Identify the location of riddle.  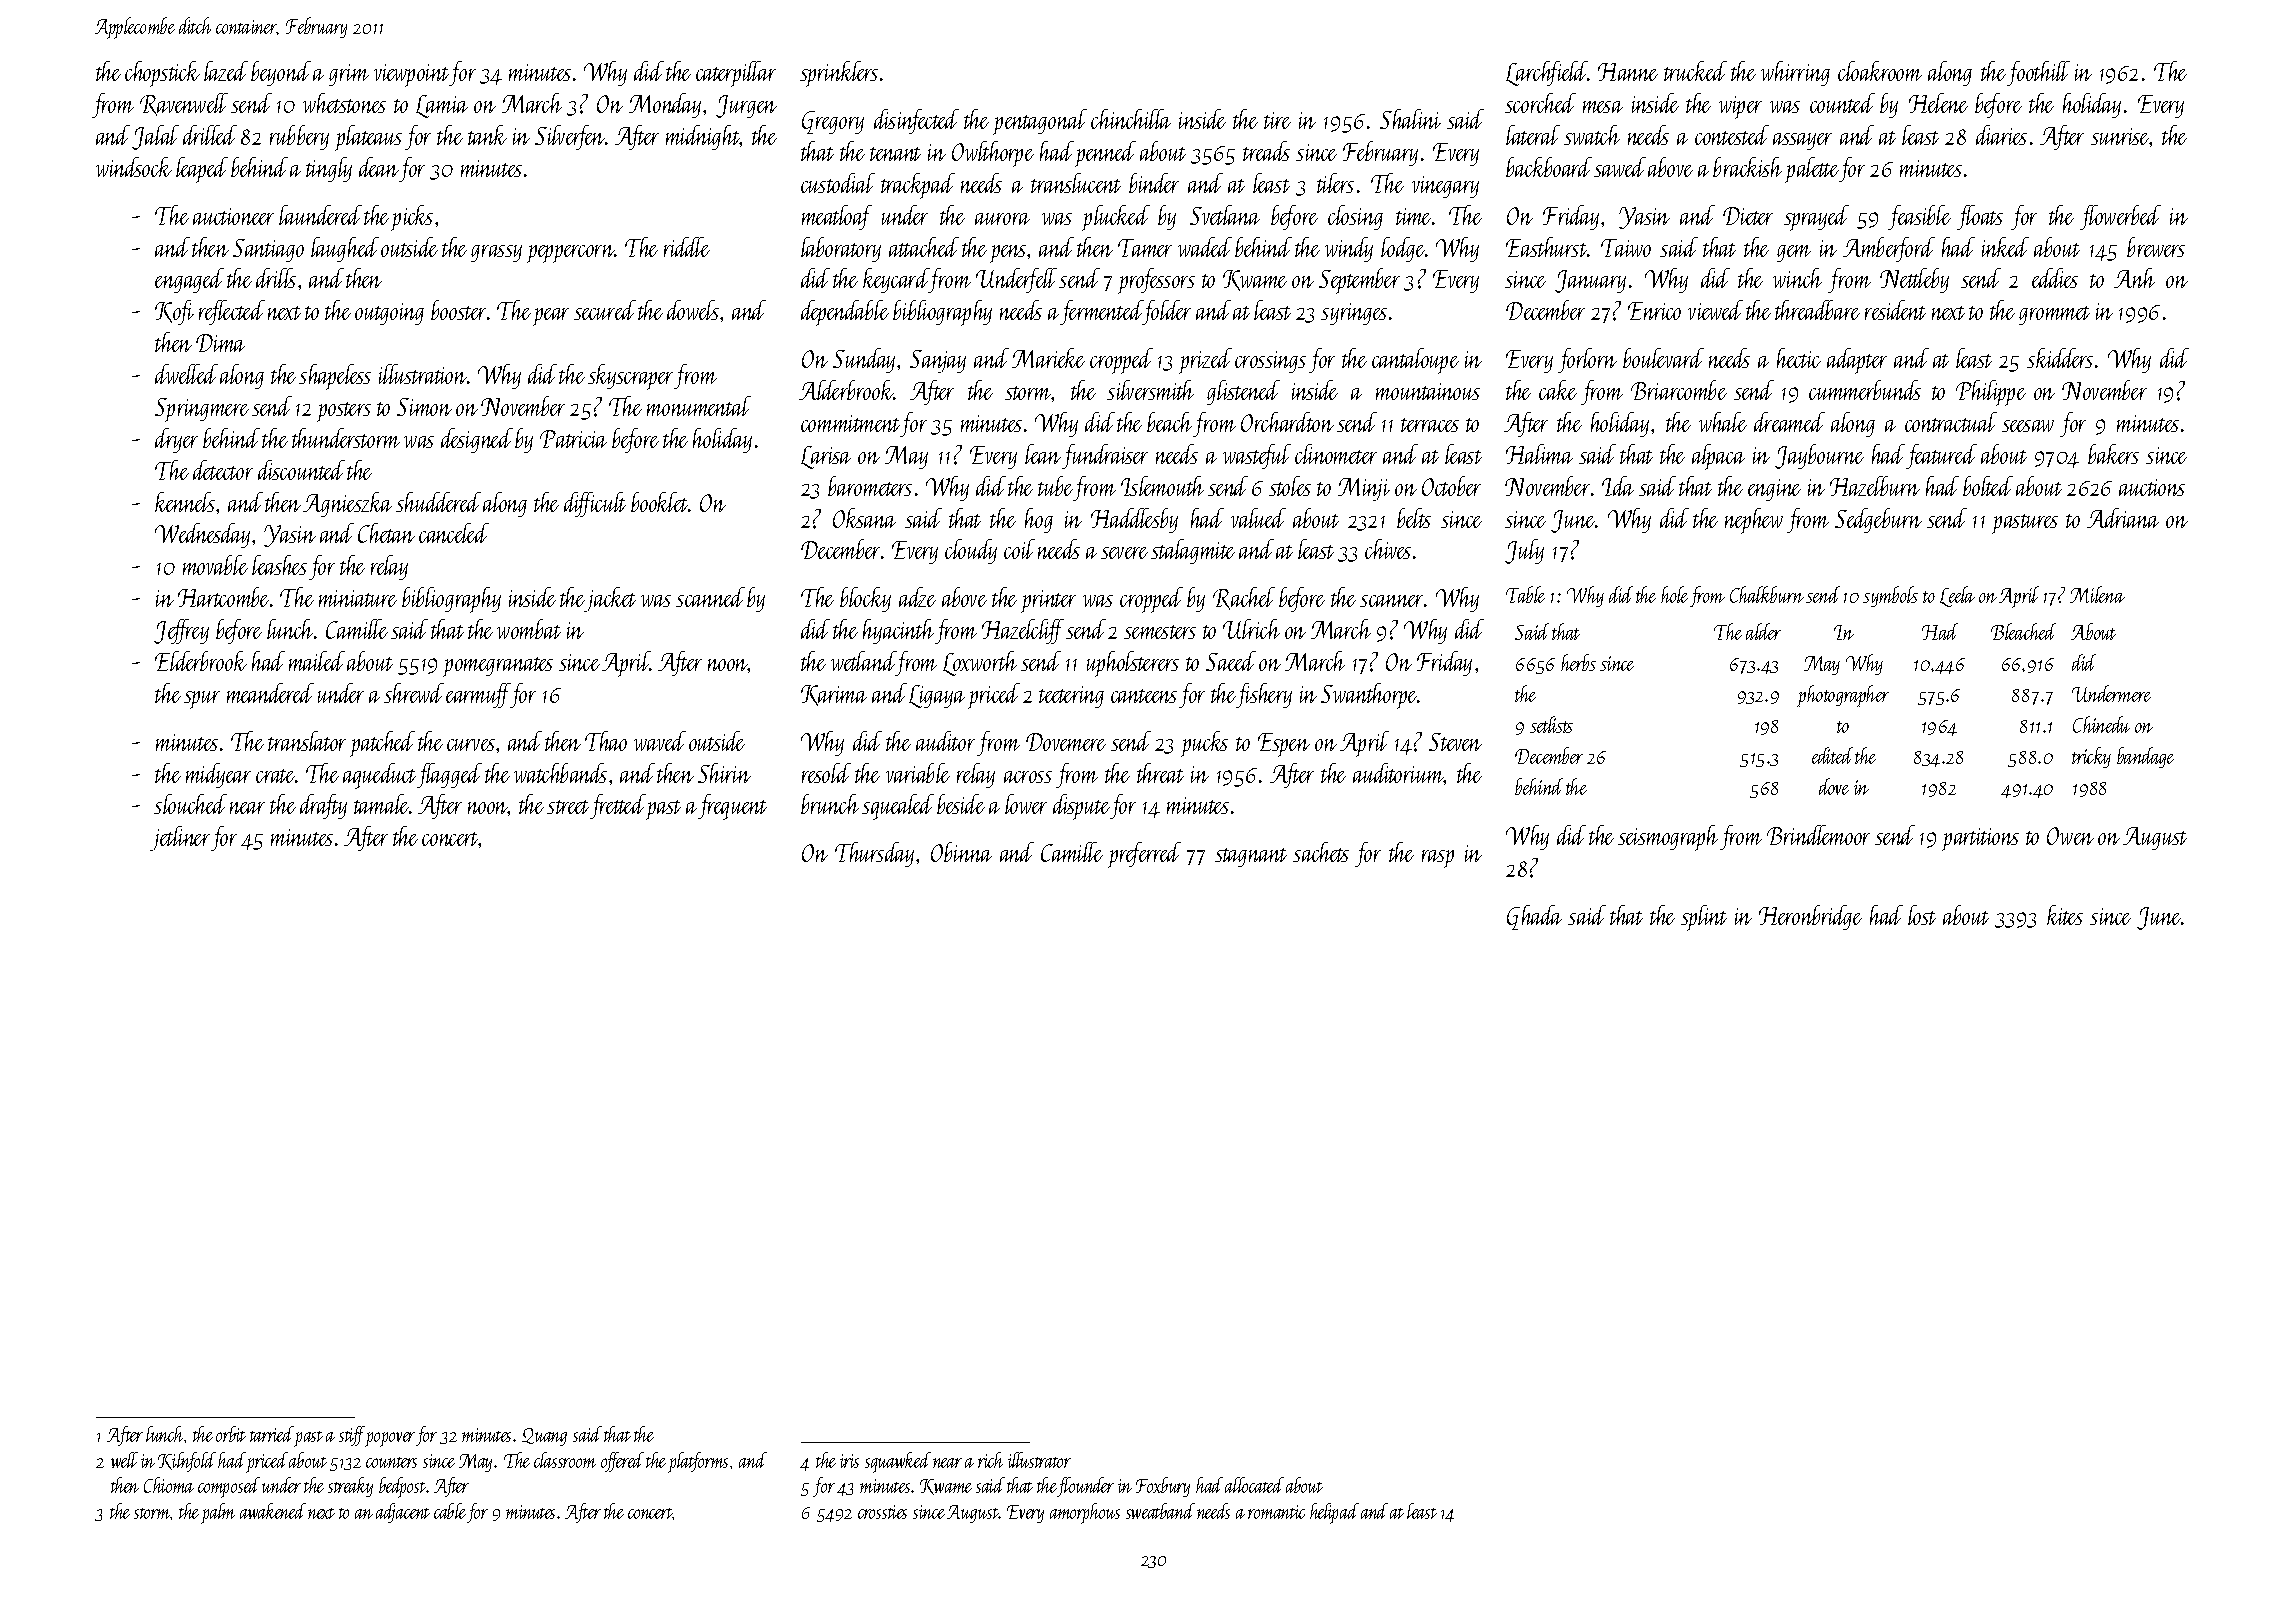
(687, 247).
